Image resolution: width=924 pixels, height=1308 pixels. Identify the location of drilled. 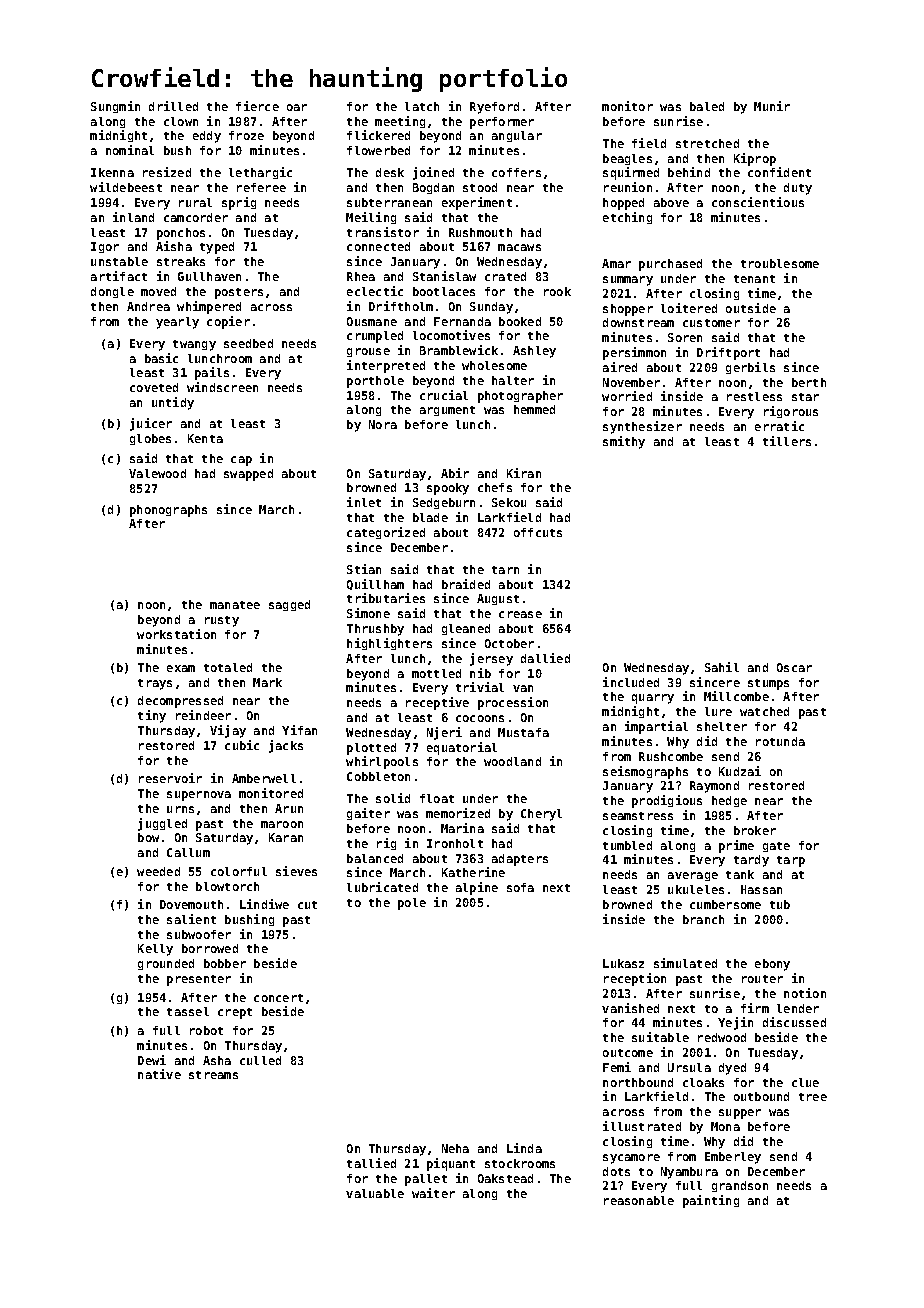
(173, 106).
